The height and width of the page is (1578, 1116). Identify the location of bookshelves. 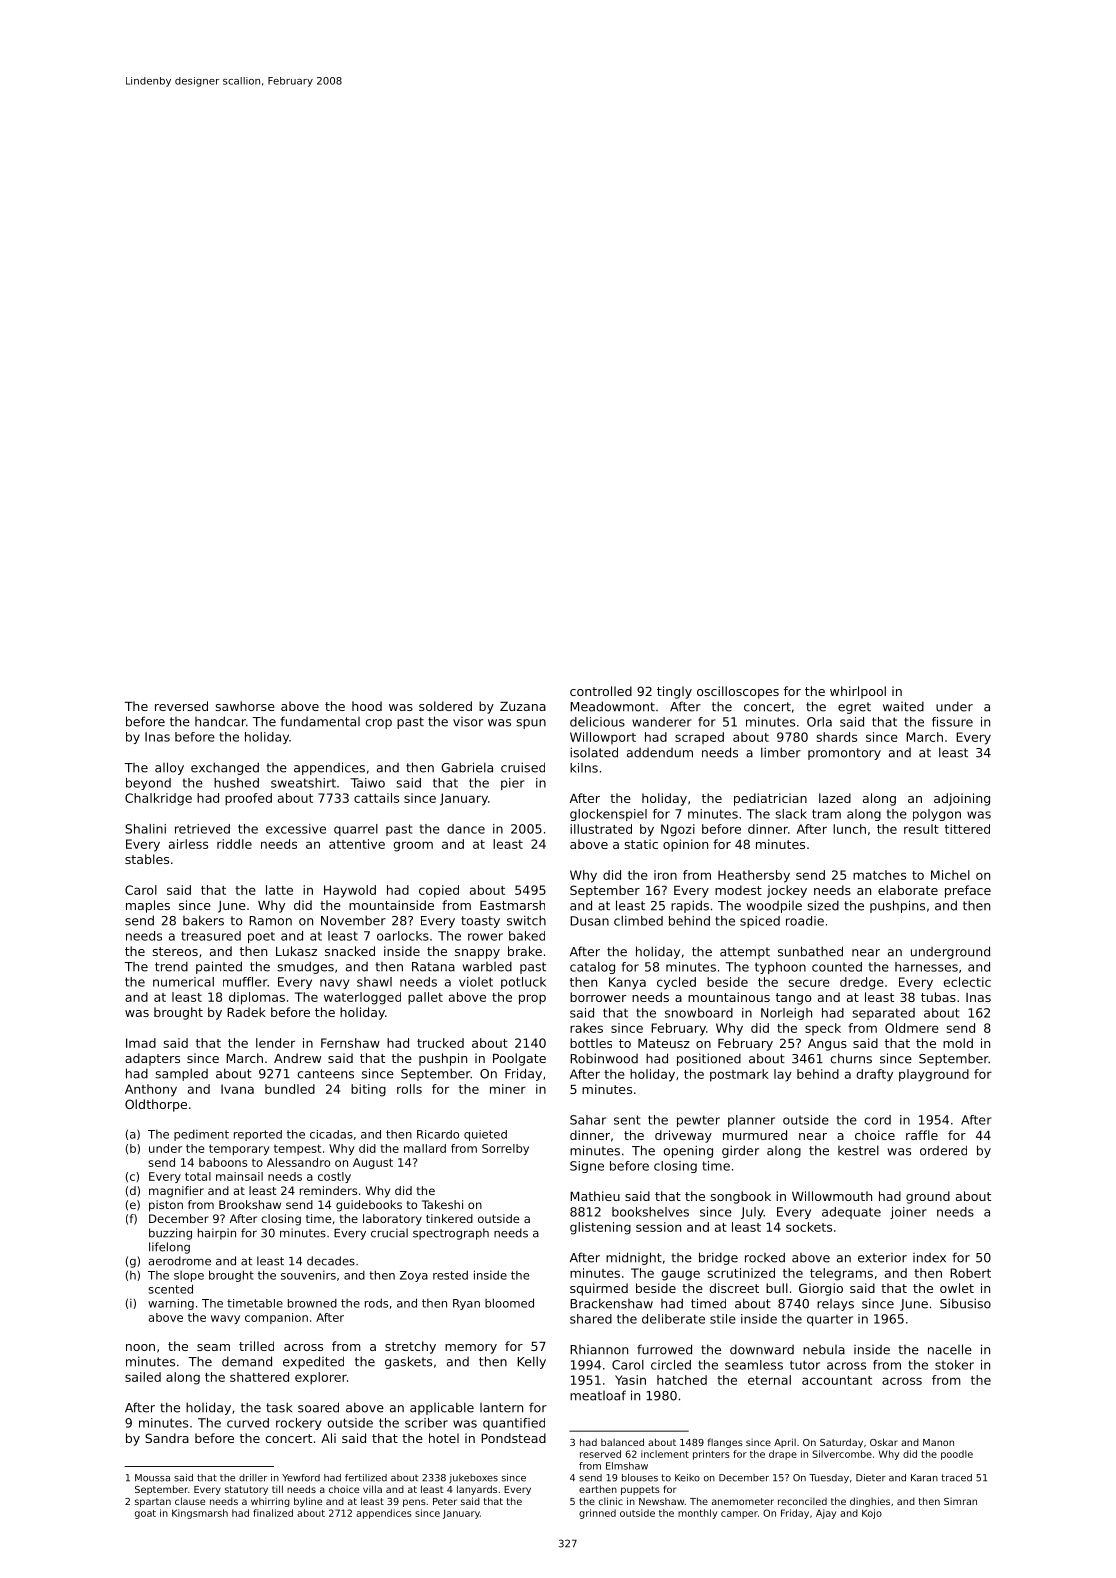
(650, 1212).
